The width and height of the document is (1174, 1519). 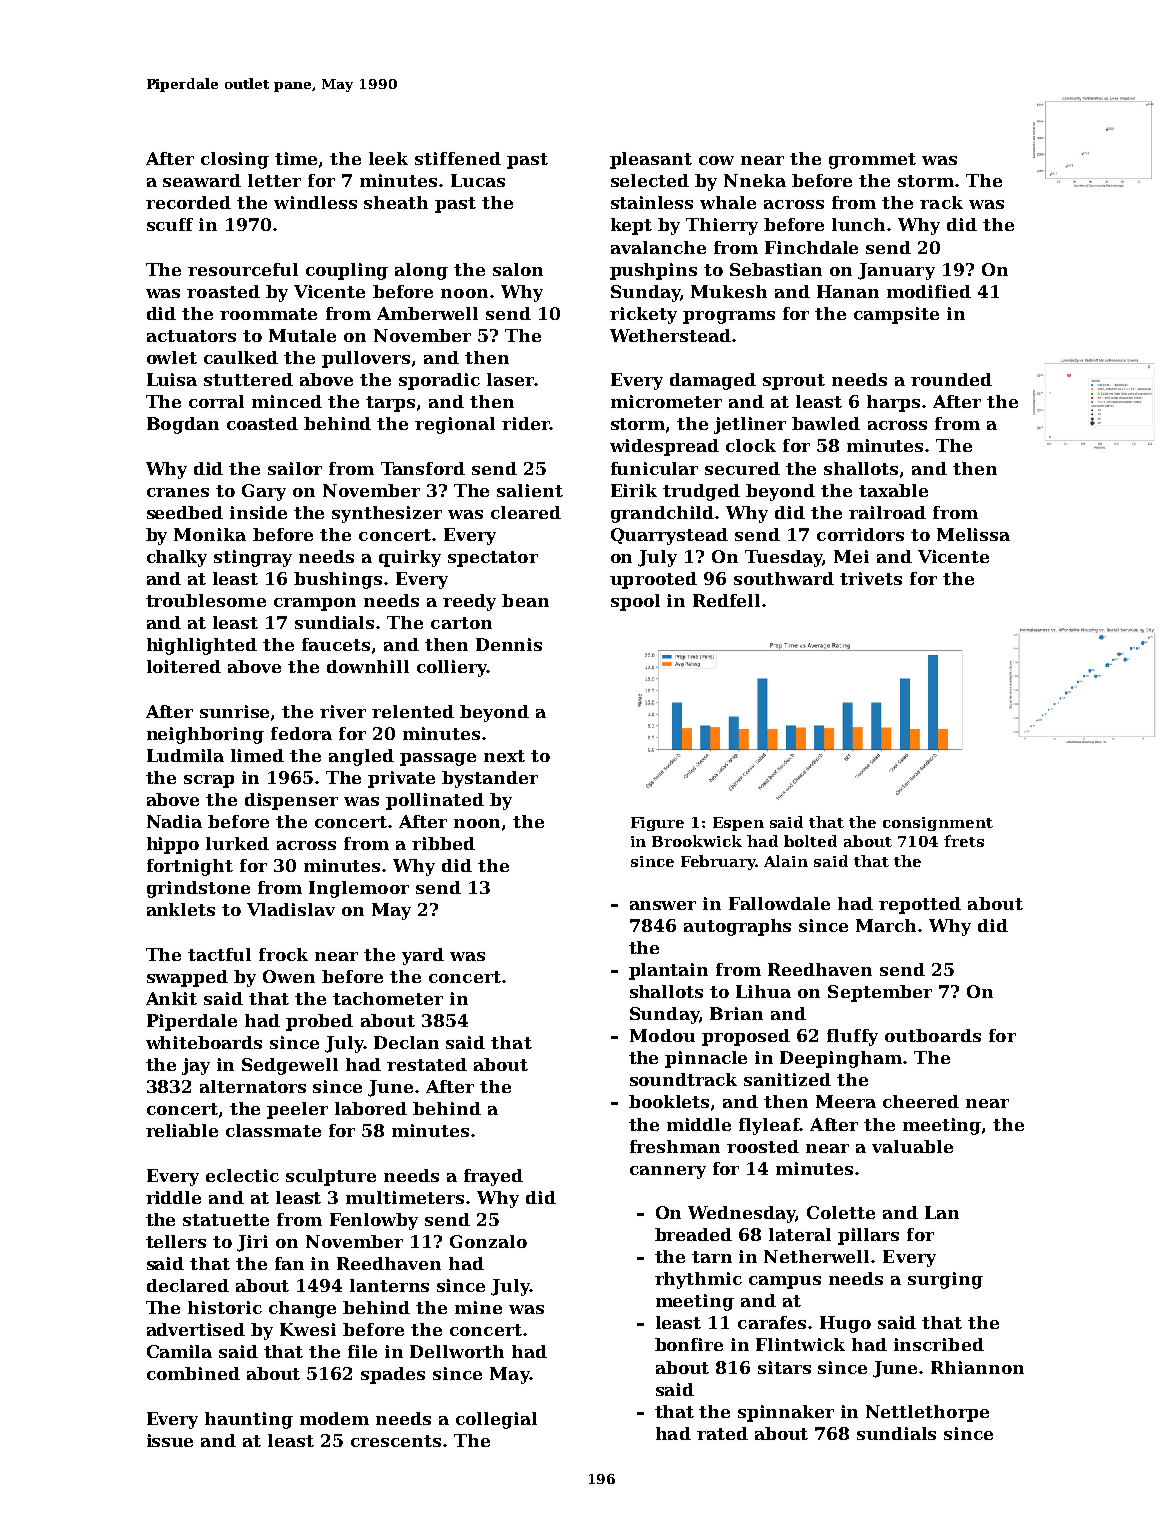 What do you see at coordinates (257, 755) in the document?
I see `limed` at bounding box center [257, 755].
